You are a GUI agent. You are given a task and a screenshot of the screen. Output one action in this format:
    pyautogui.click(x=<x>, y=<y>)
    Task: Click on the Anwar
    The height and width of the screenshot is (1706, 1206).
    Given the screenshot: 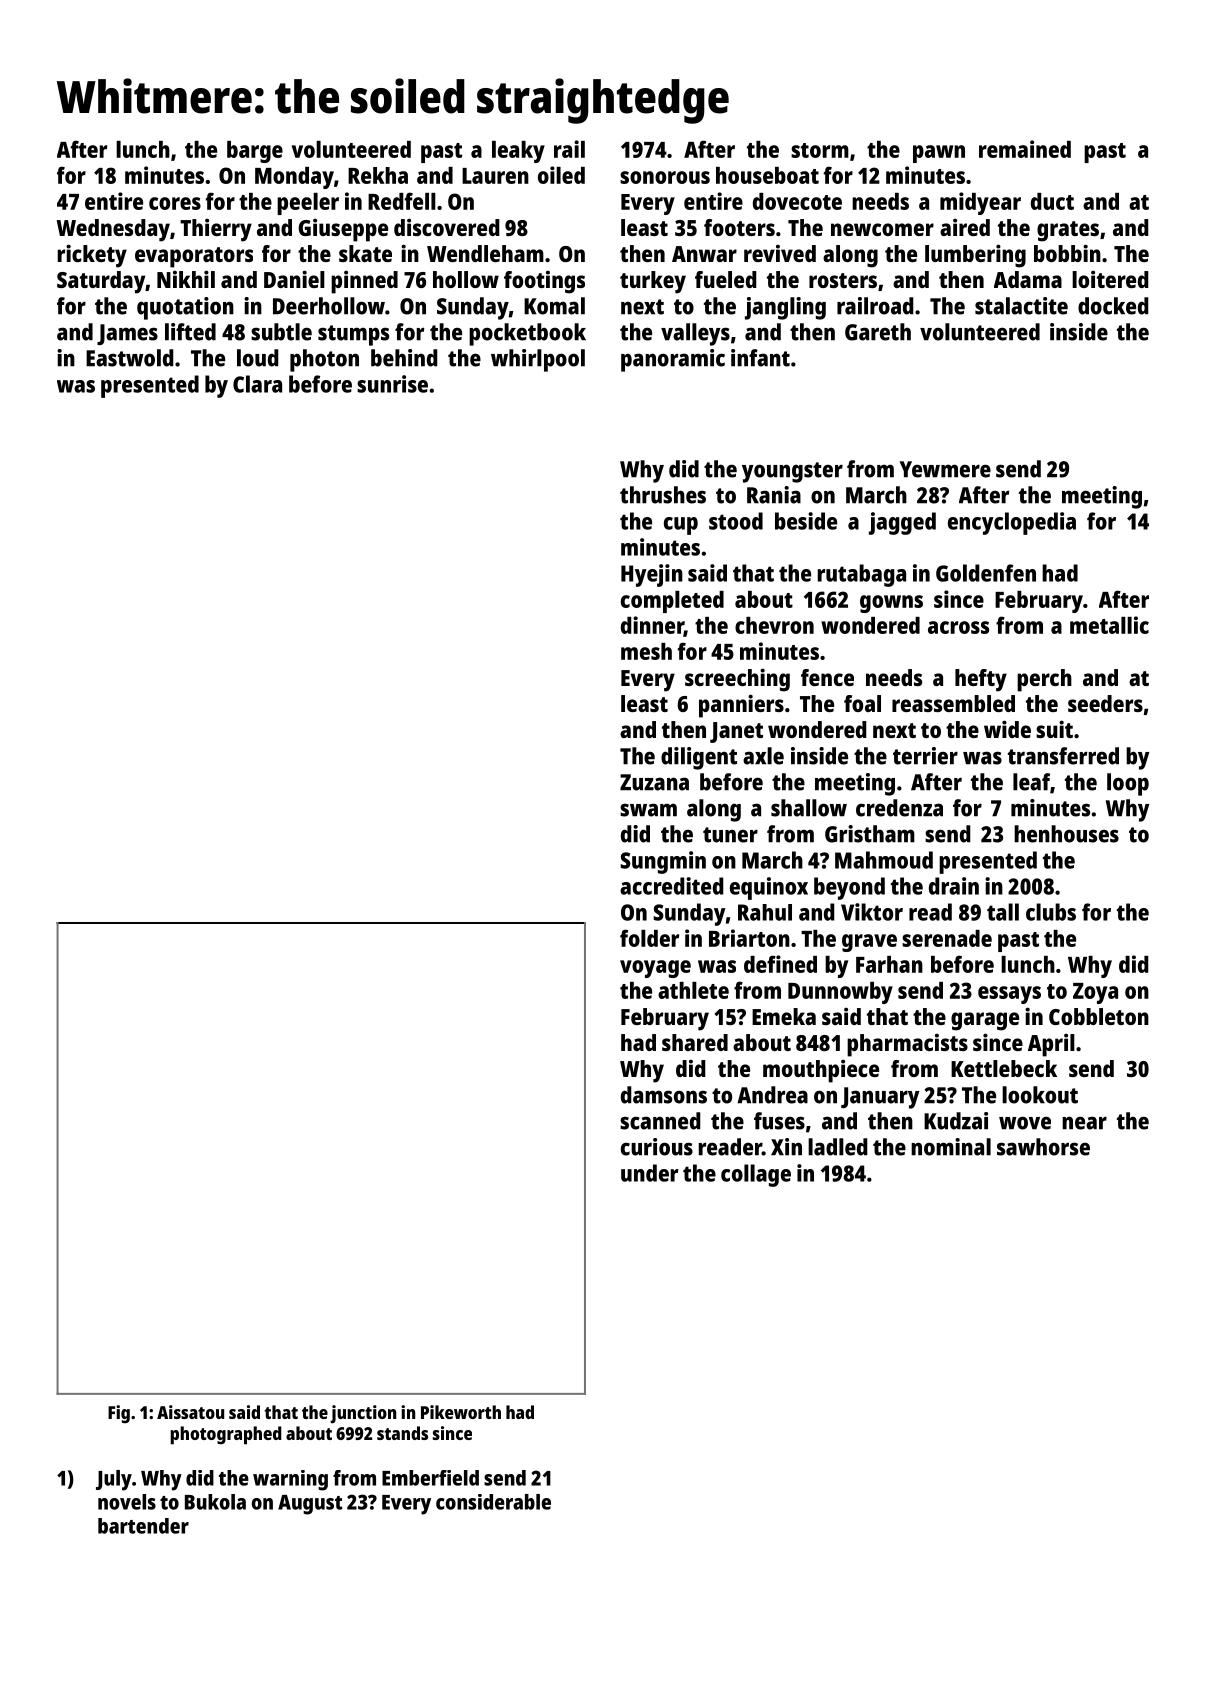 What is the action you would take?
    pyautogui.click(x=704, y=254)
